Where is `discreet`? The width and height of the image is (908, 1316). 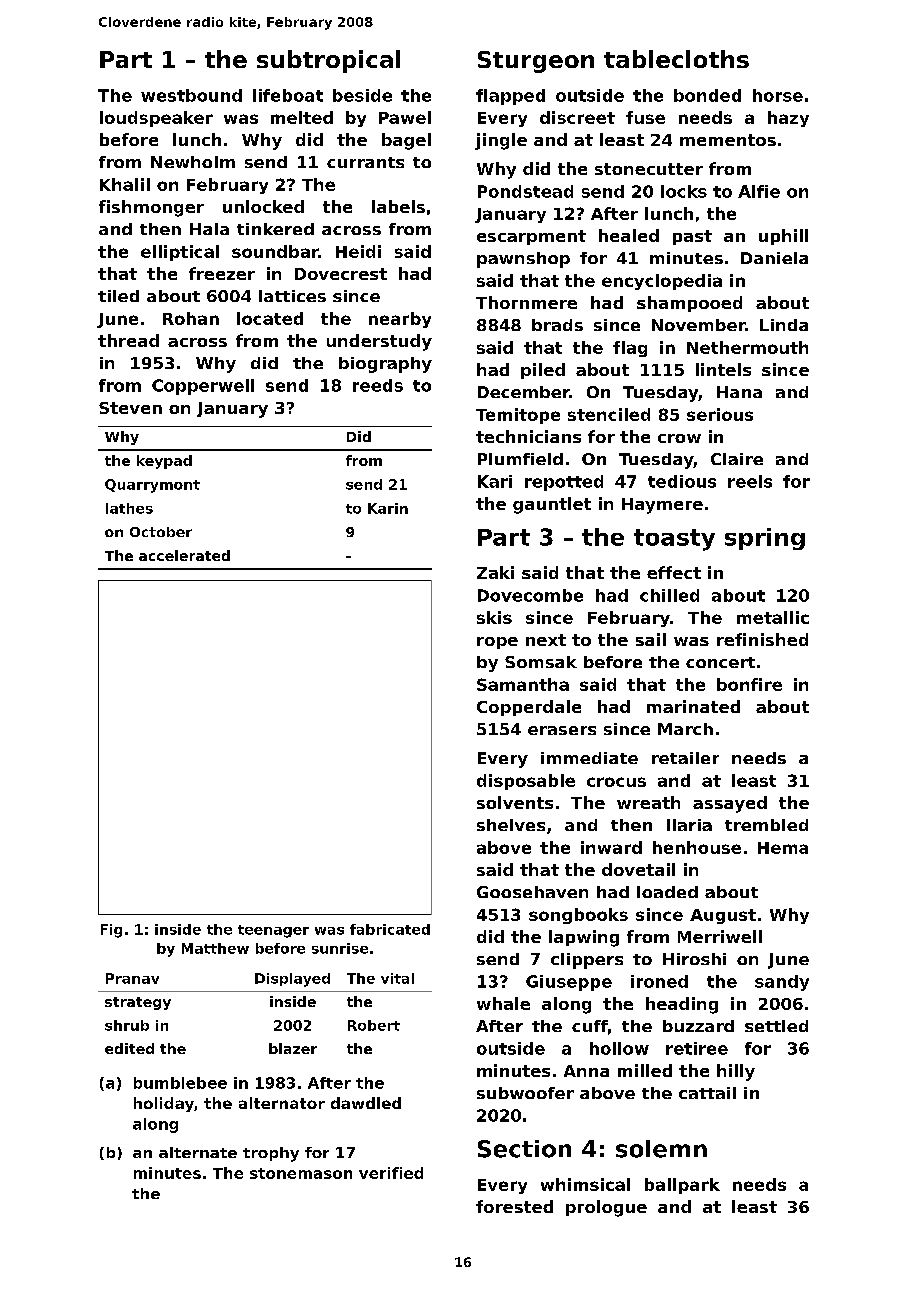
discreet is located at coordinates (577, 117).
